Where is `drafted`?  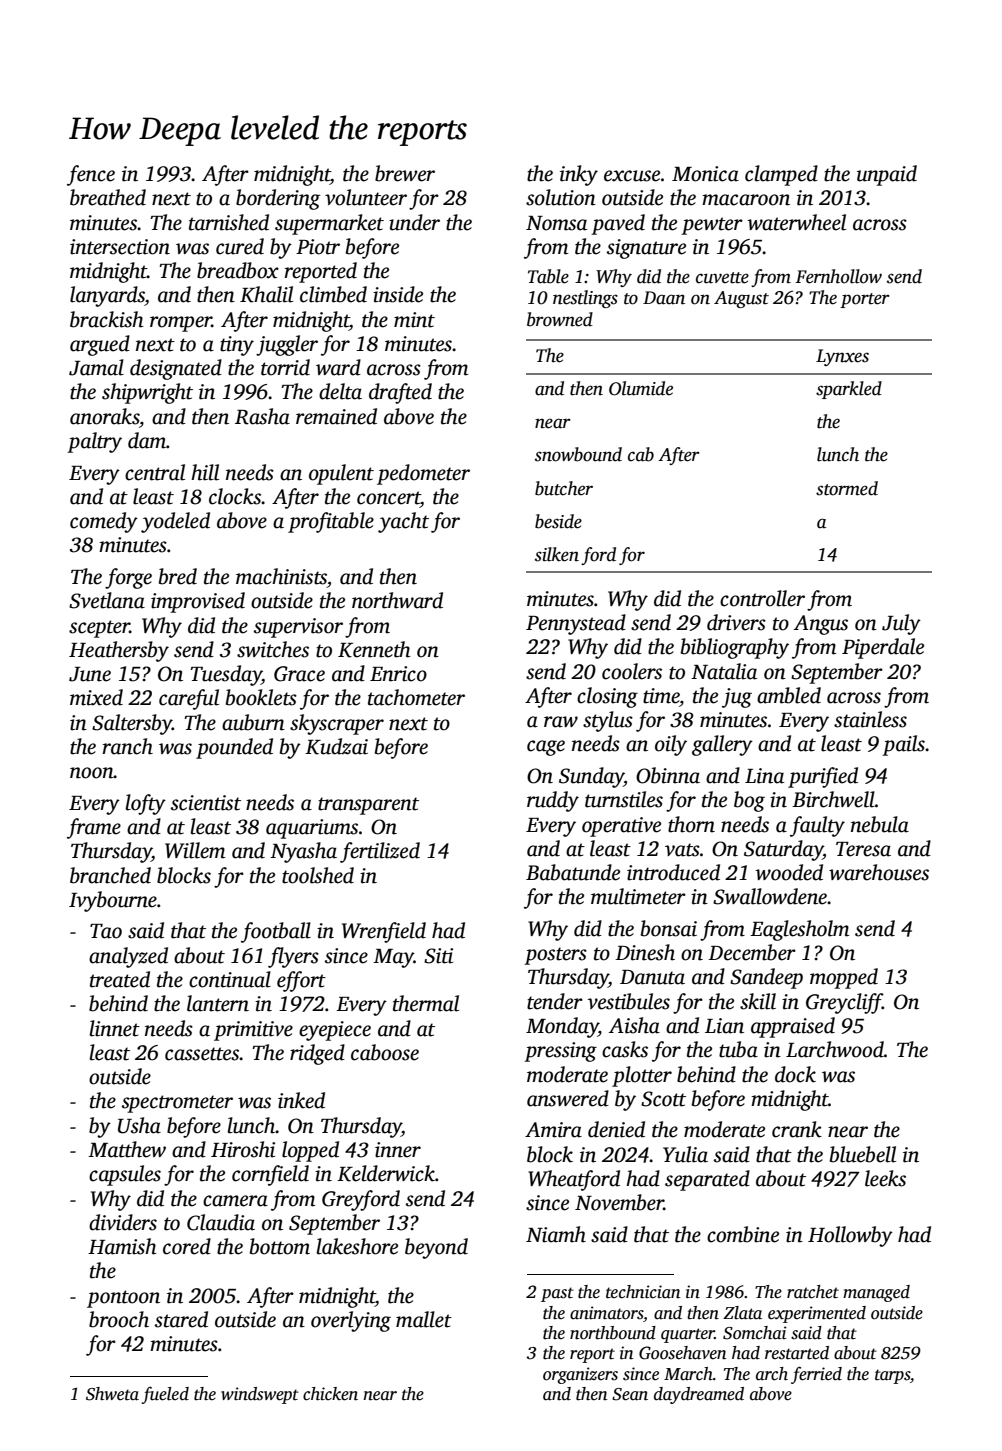
drafted is located at coordinates (400, 393).
